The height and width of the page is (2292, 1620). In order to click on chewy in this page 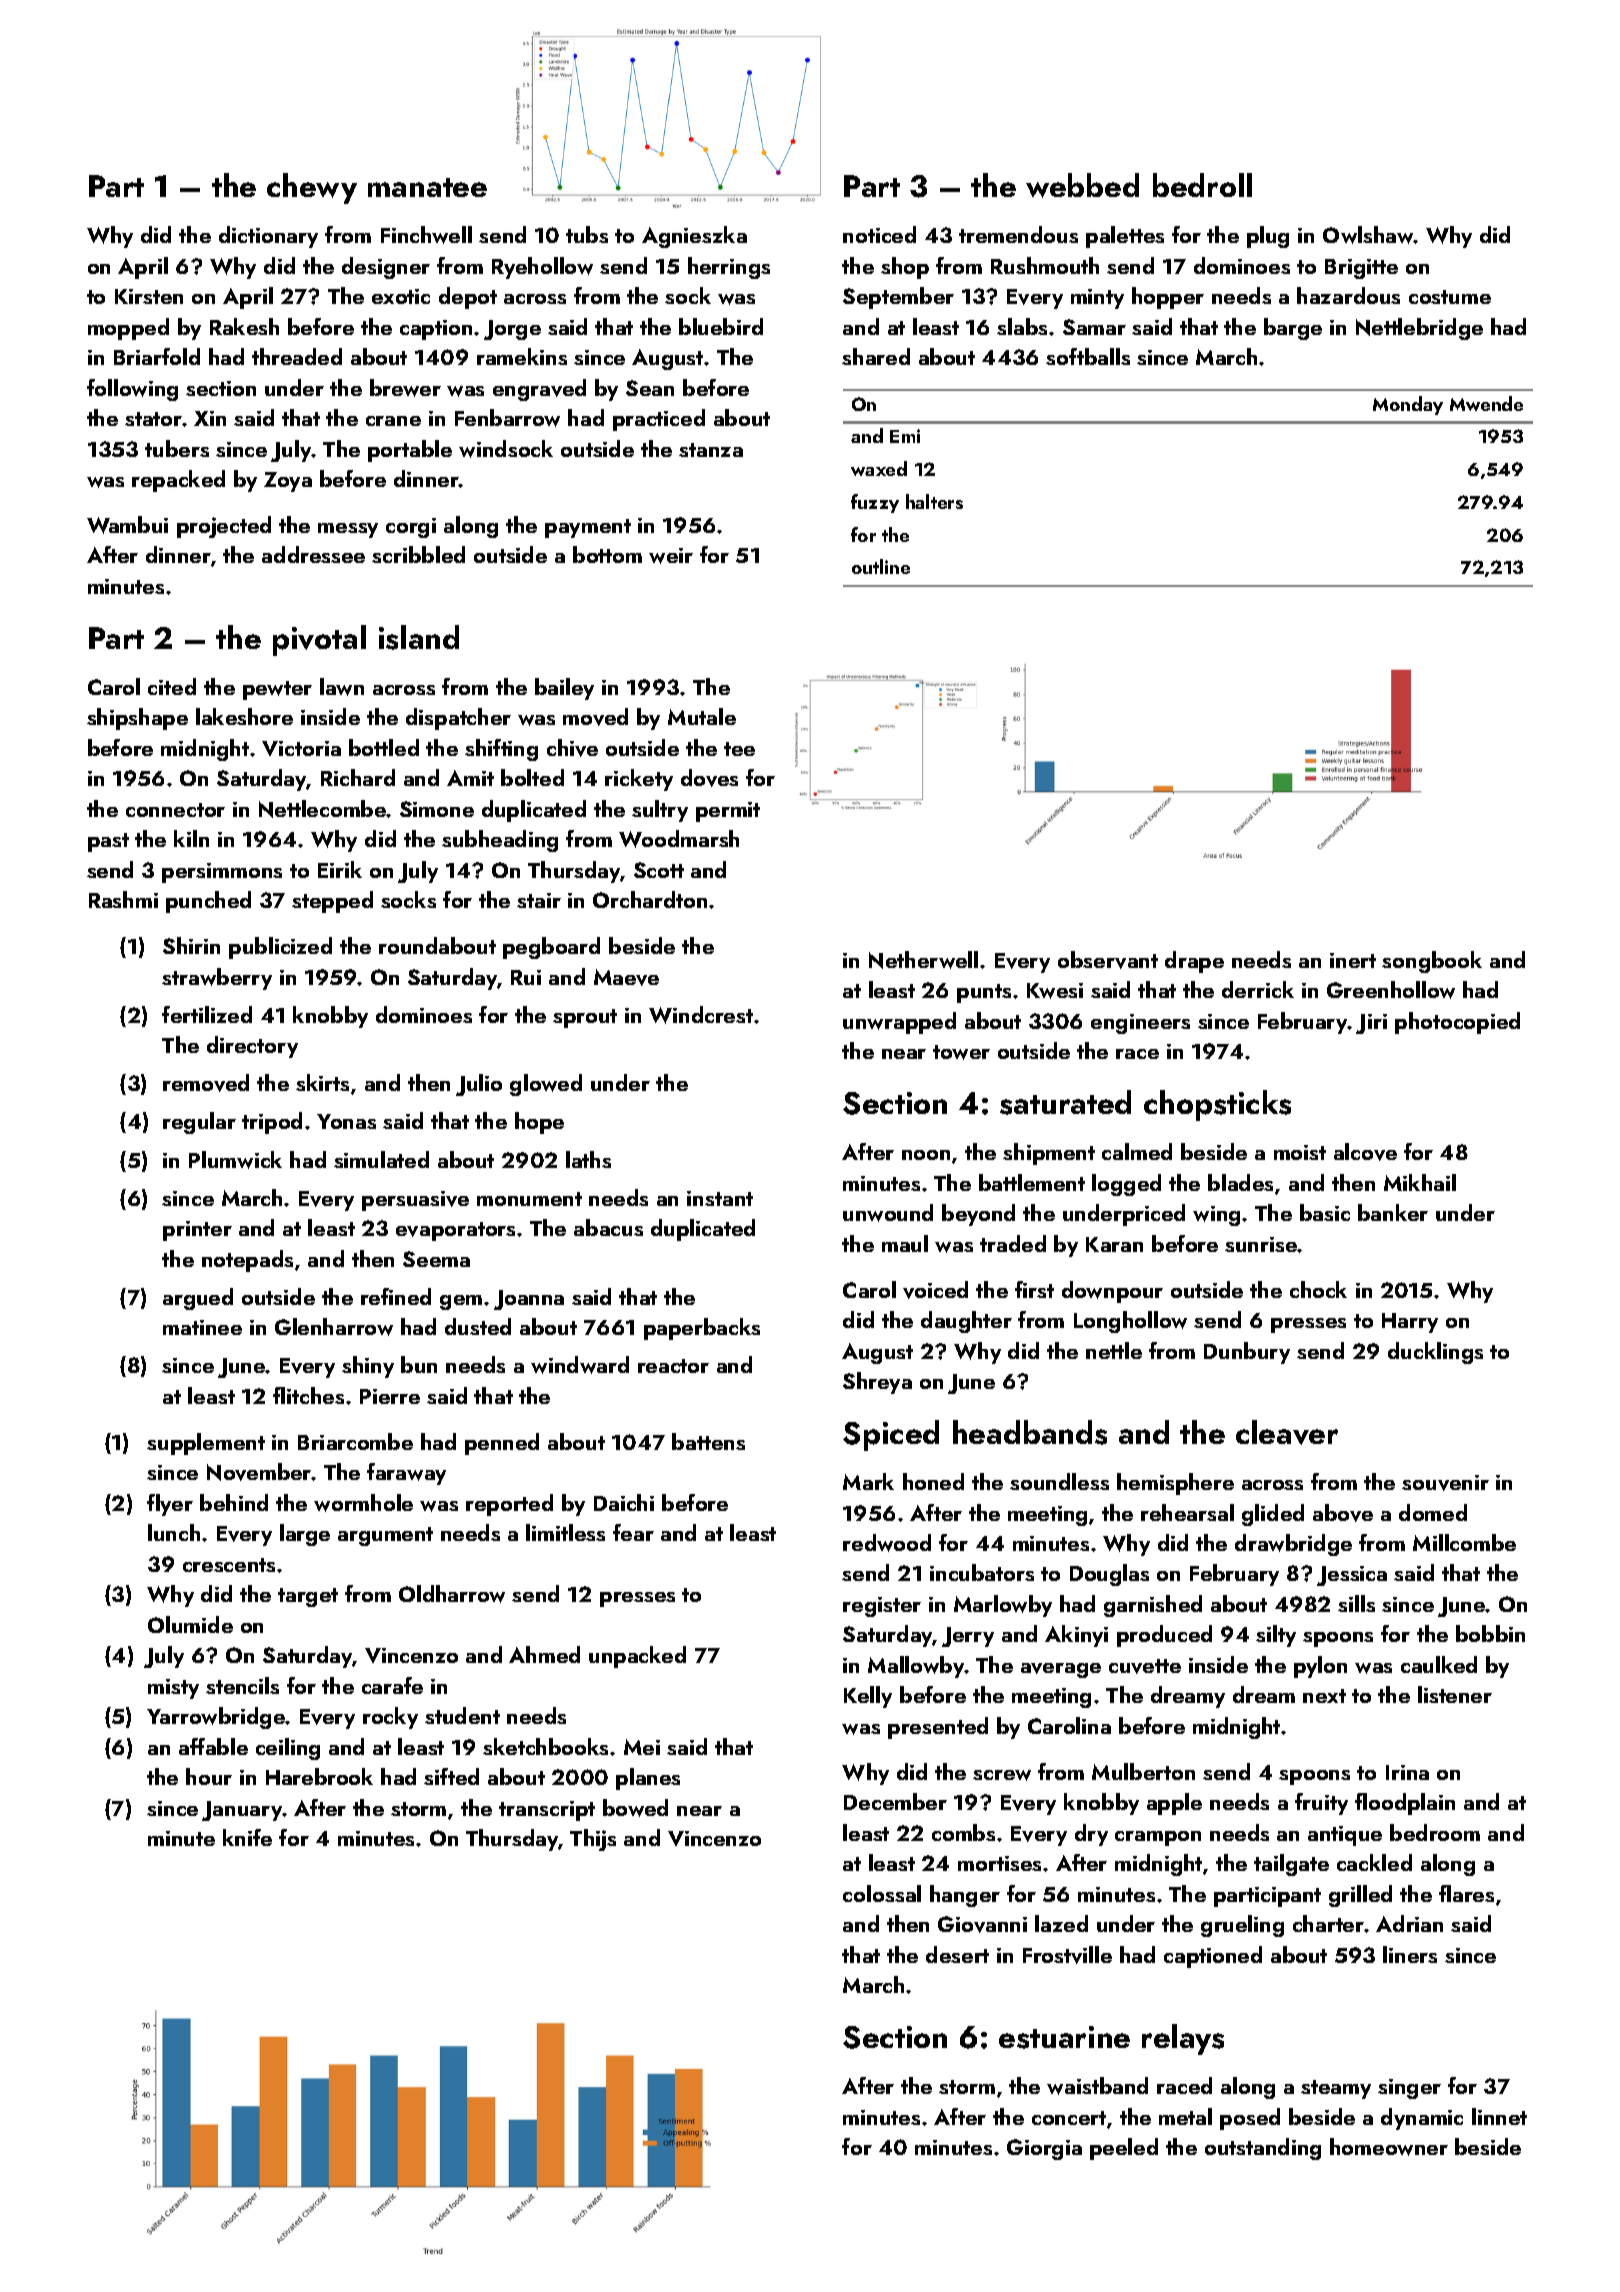, I will do `click(312, 188)`.
